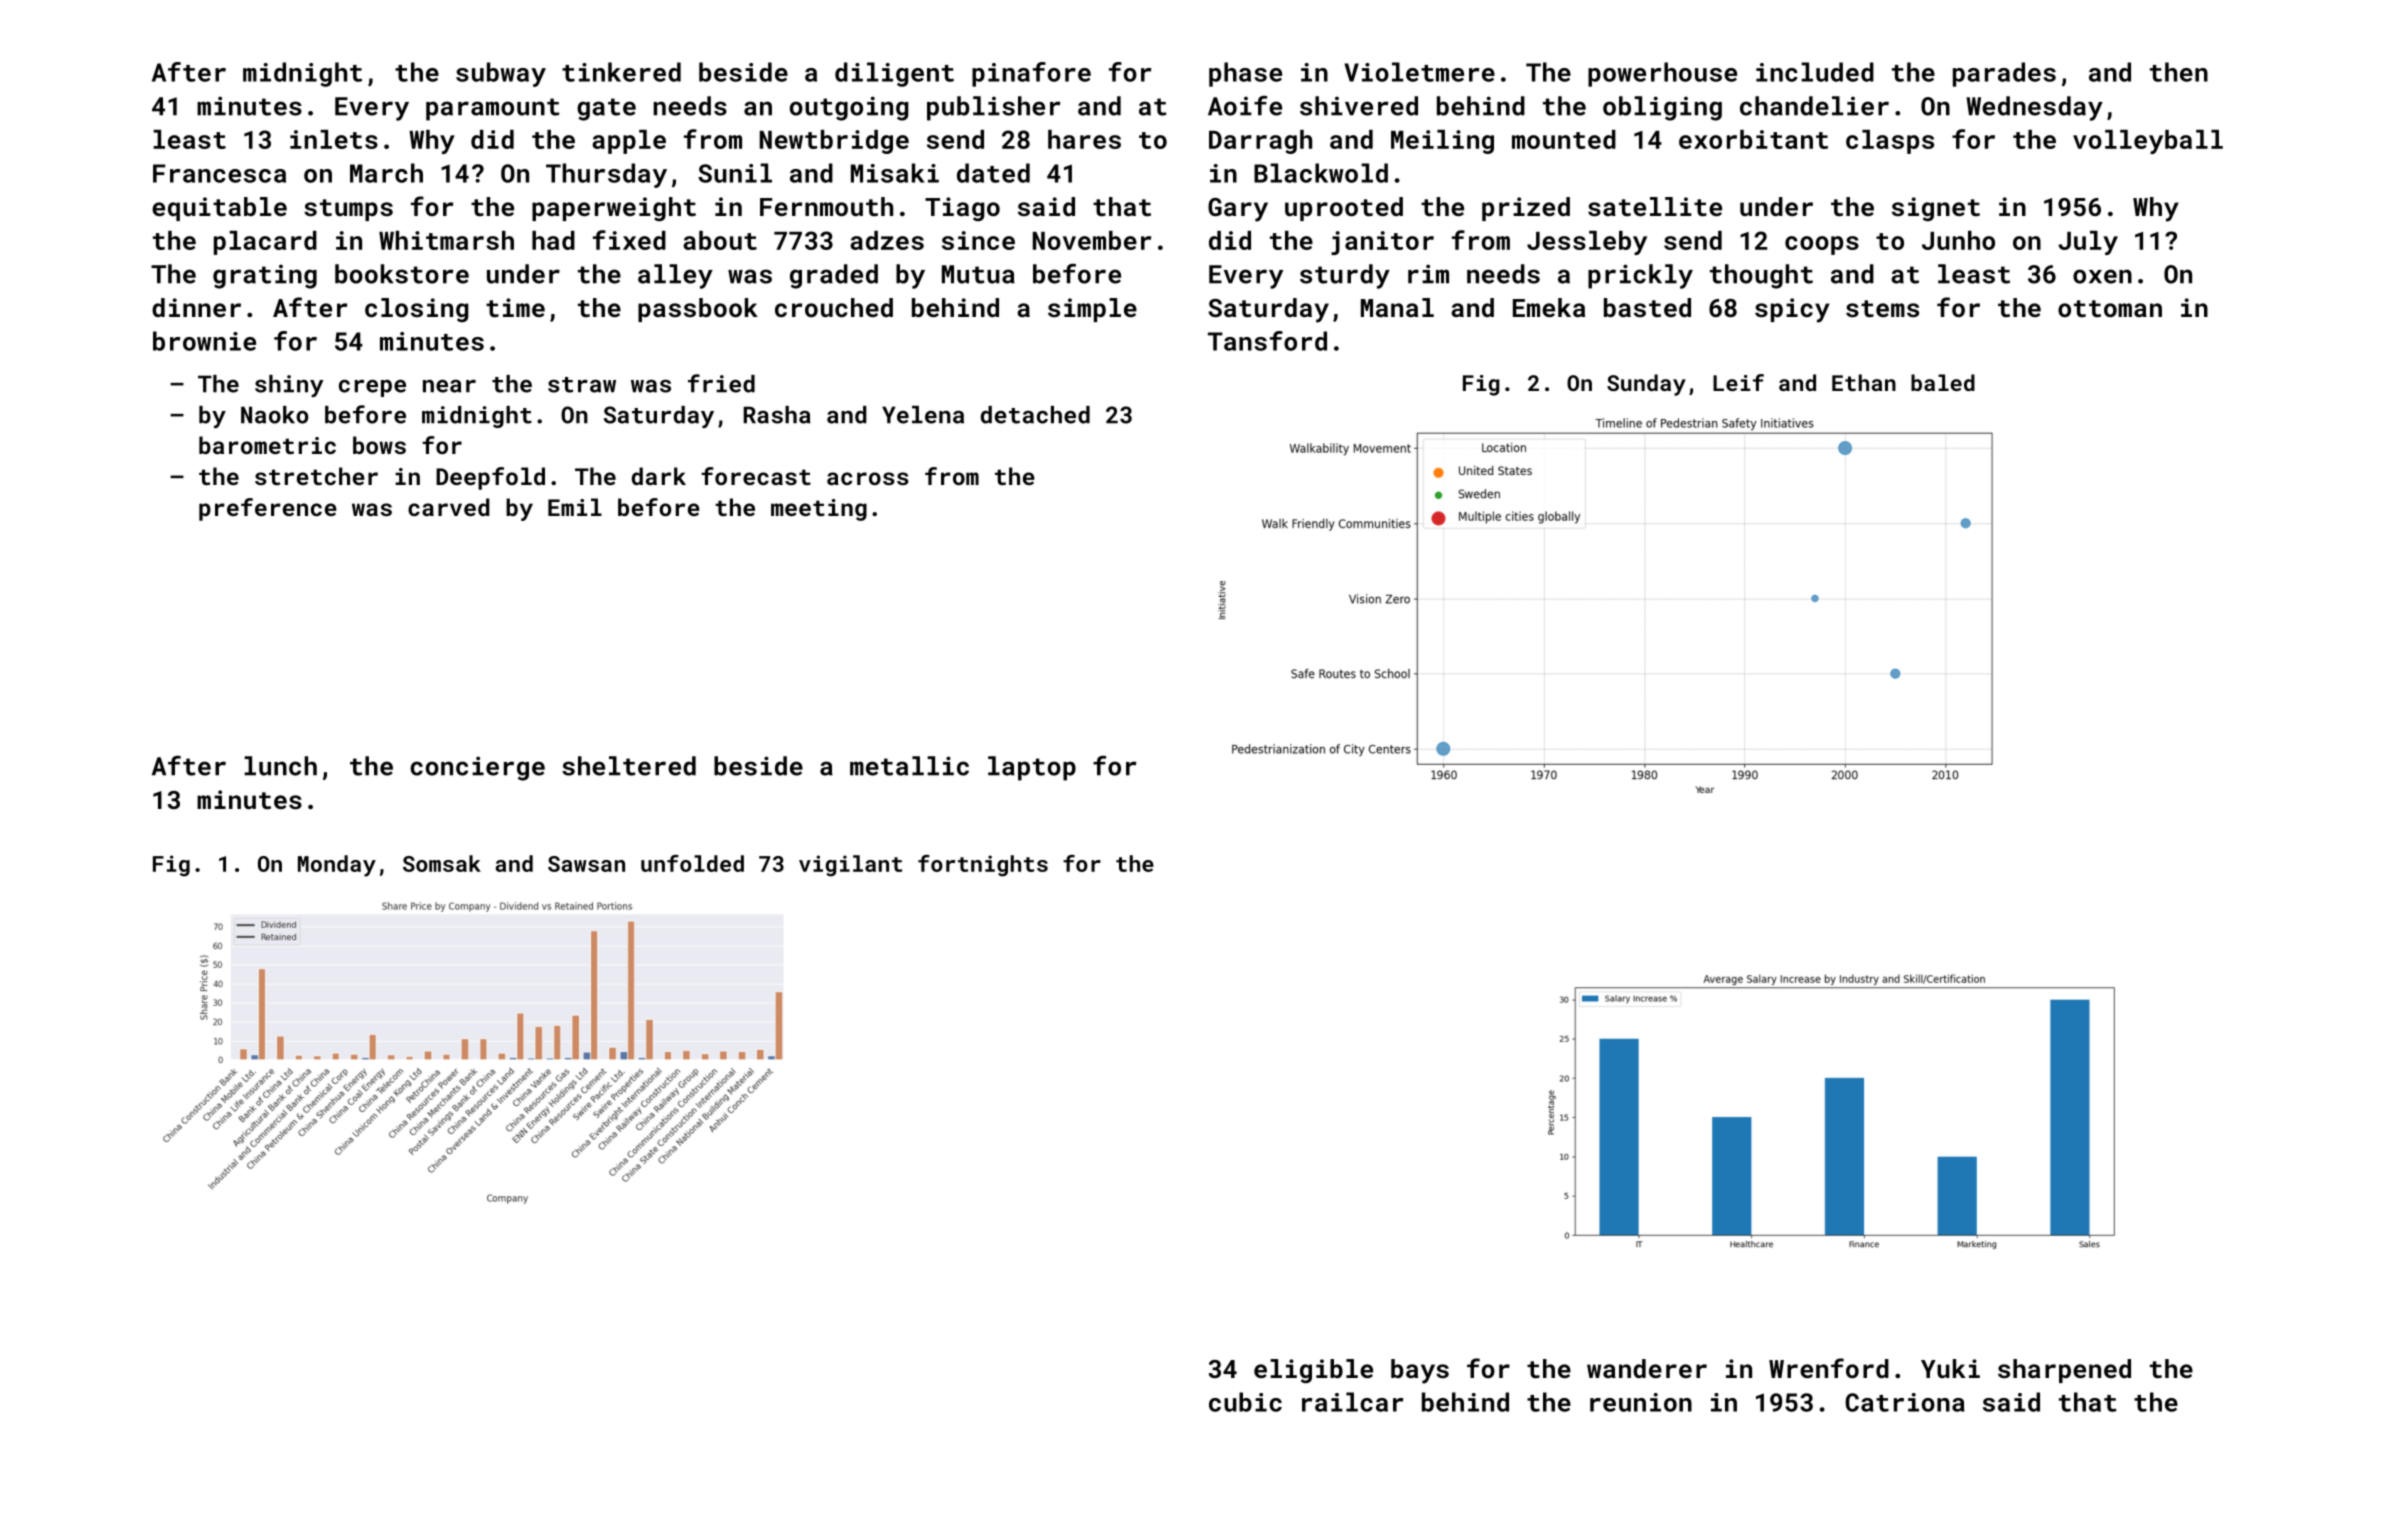 The width and height of the document is (2381, 1540). Describe the element at coordinates (1245, 1402) in the document. I see `cubic` at that location.
